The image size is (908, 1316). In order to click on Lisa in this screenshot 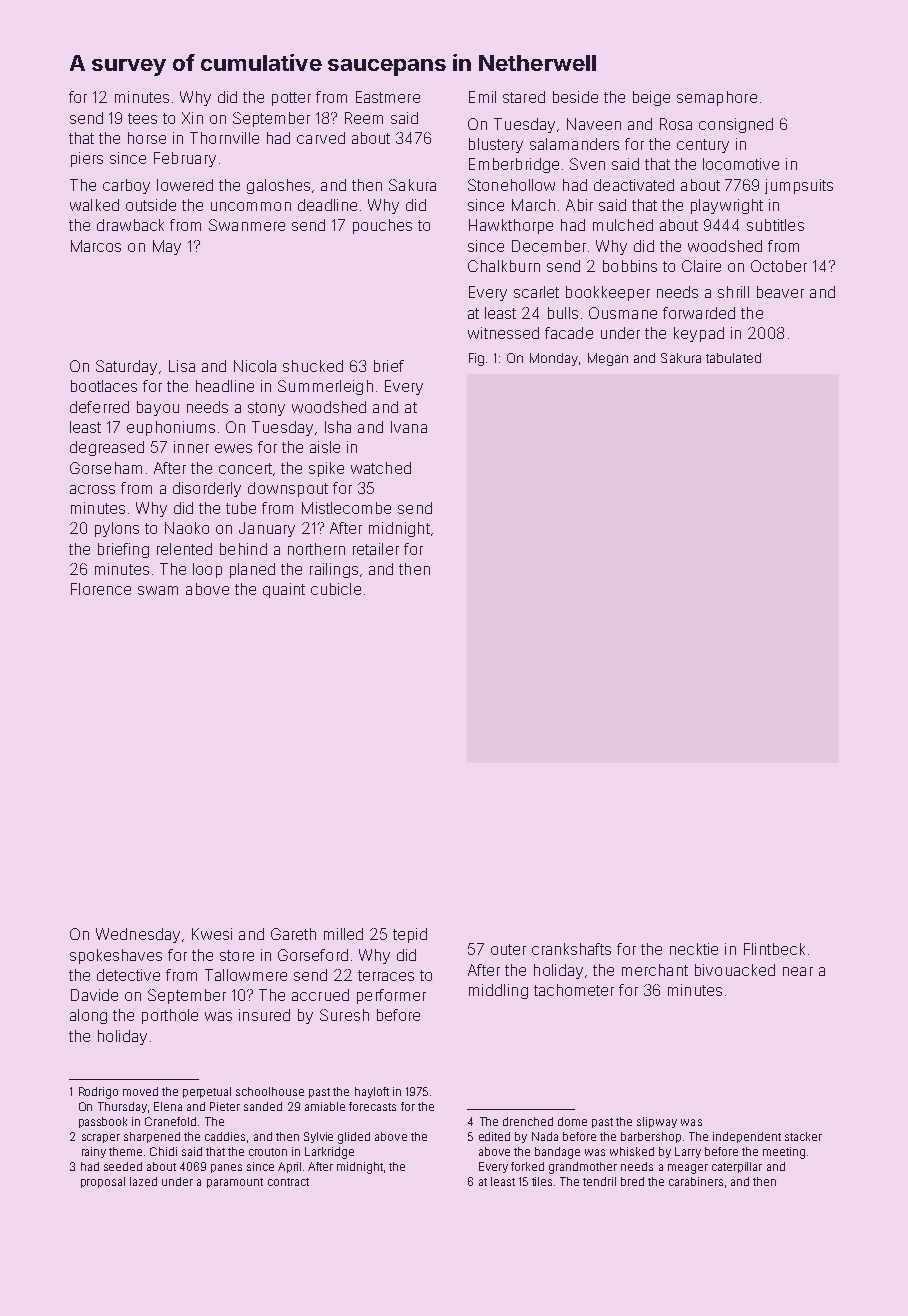, I will do `click(182, 366)`.
